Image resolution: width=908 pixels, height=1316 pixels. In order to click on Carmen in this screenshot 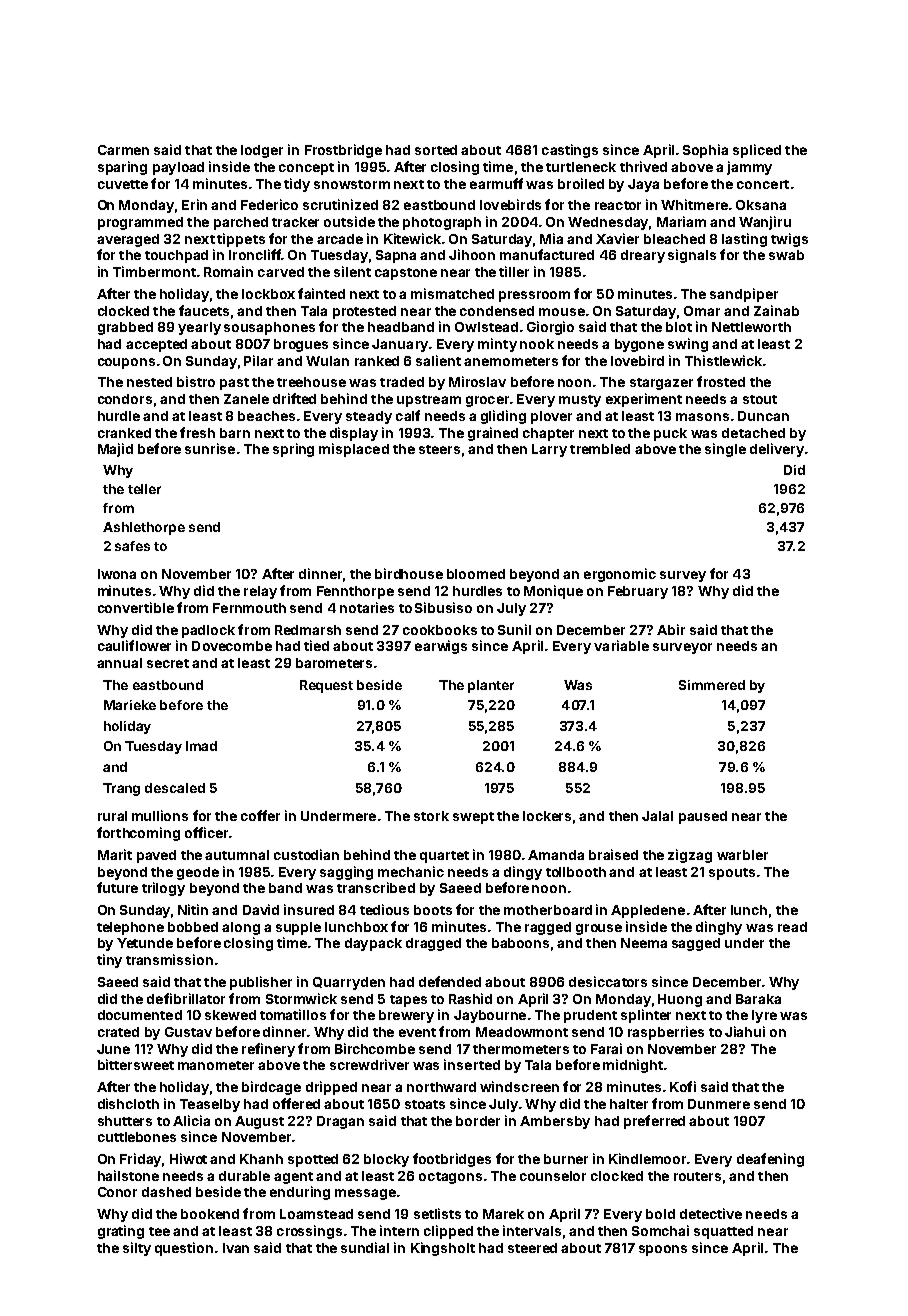, I will do `click(123, 150)`.
